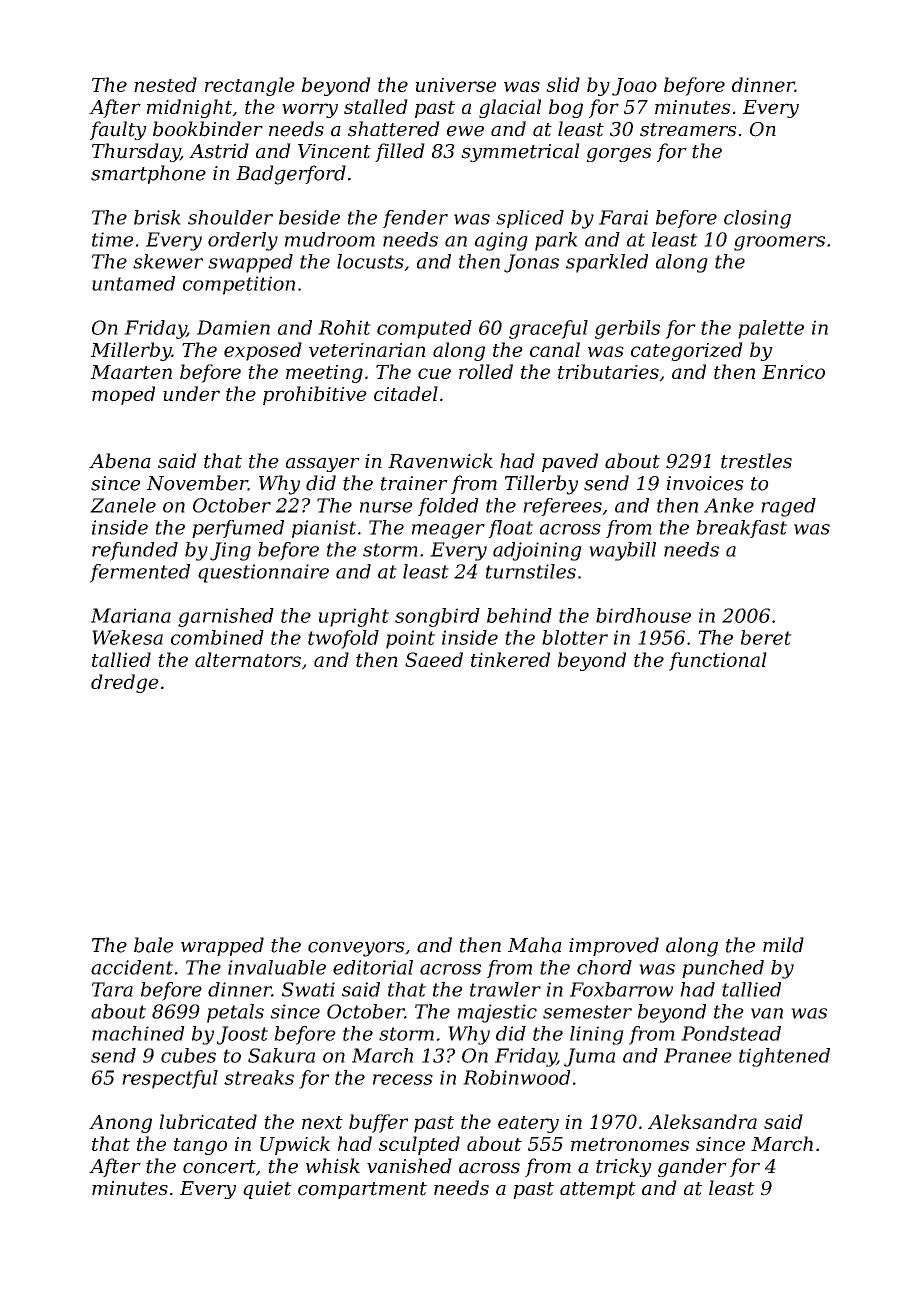  I want to click on swapped, so click(250, 263).
